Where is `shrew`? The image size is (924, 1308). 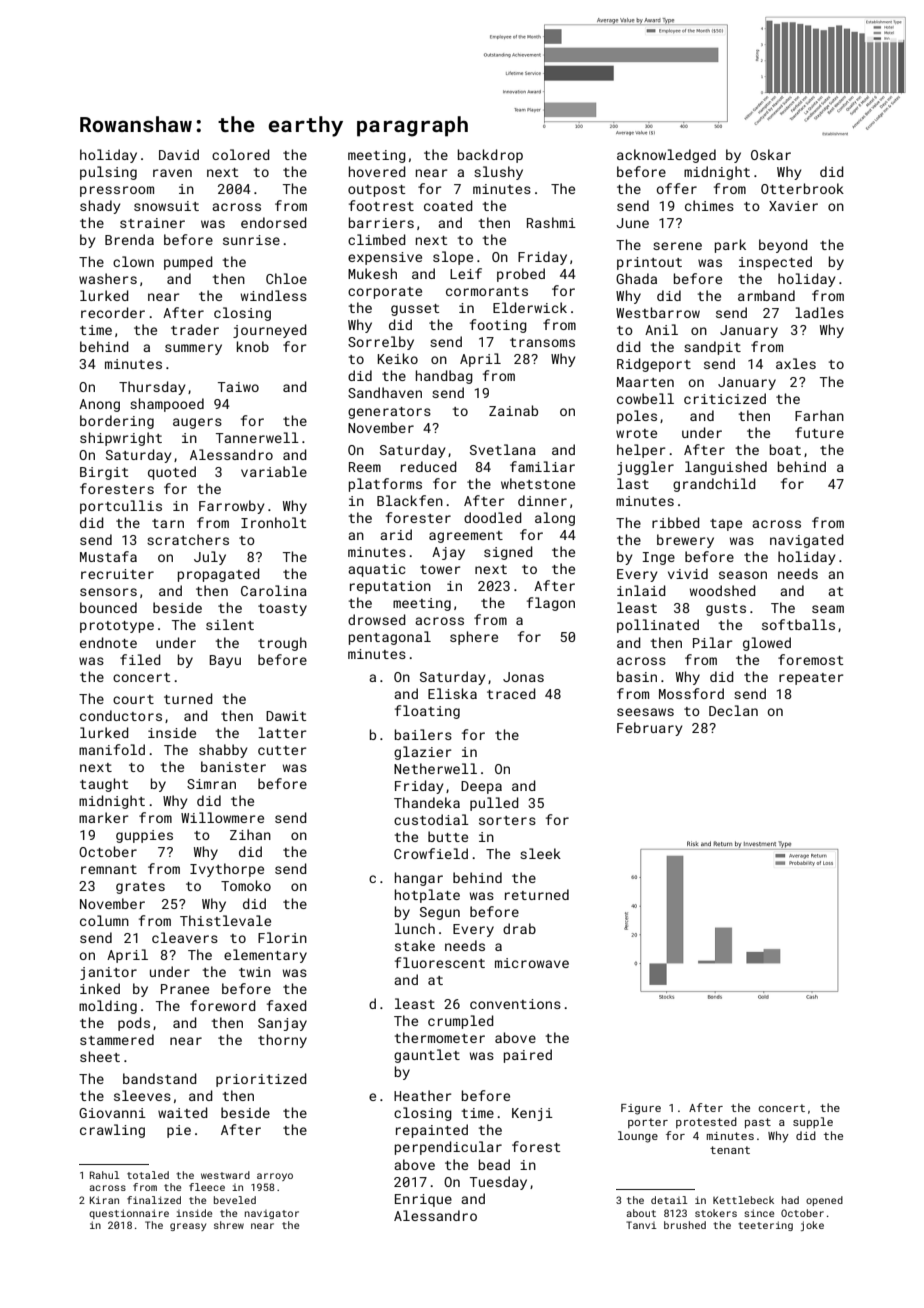 shrew is located at coordinates (229, 1225).
